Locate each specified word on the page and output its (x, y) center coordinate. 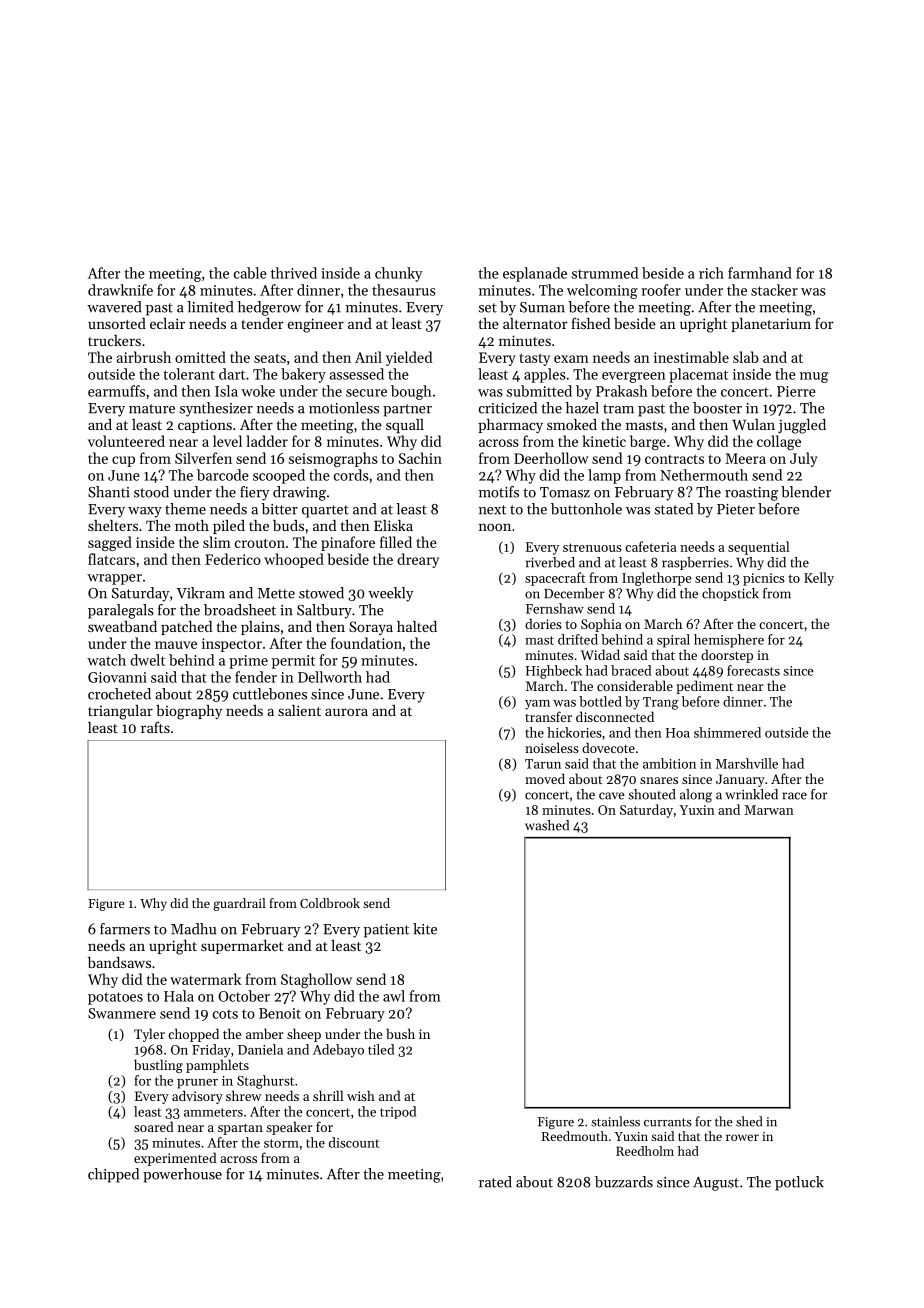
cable (250, 273)
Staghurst (265, 1082)
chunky (398, 274)
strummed (605, 273)
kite (425, 929)
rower (742, 1137)
